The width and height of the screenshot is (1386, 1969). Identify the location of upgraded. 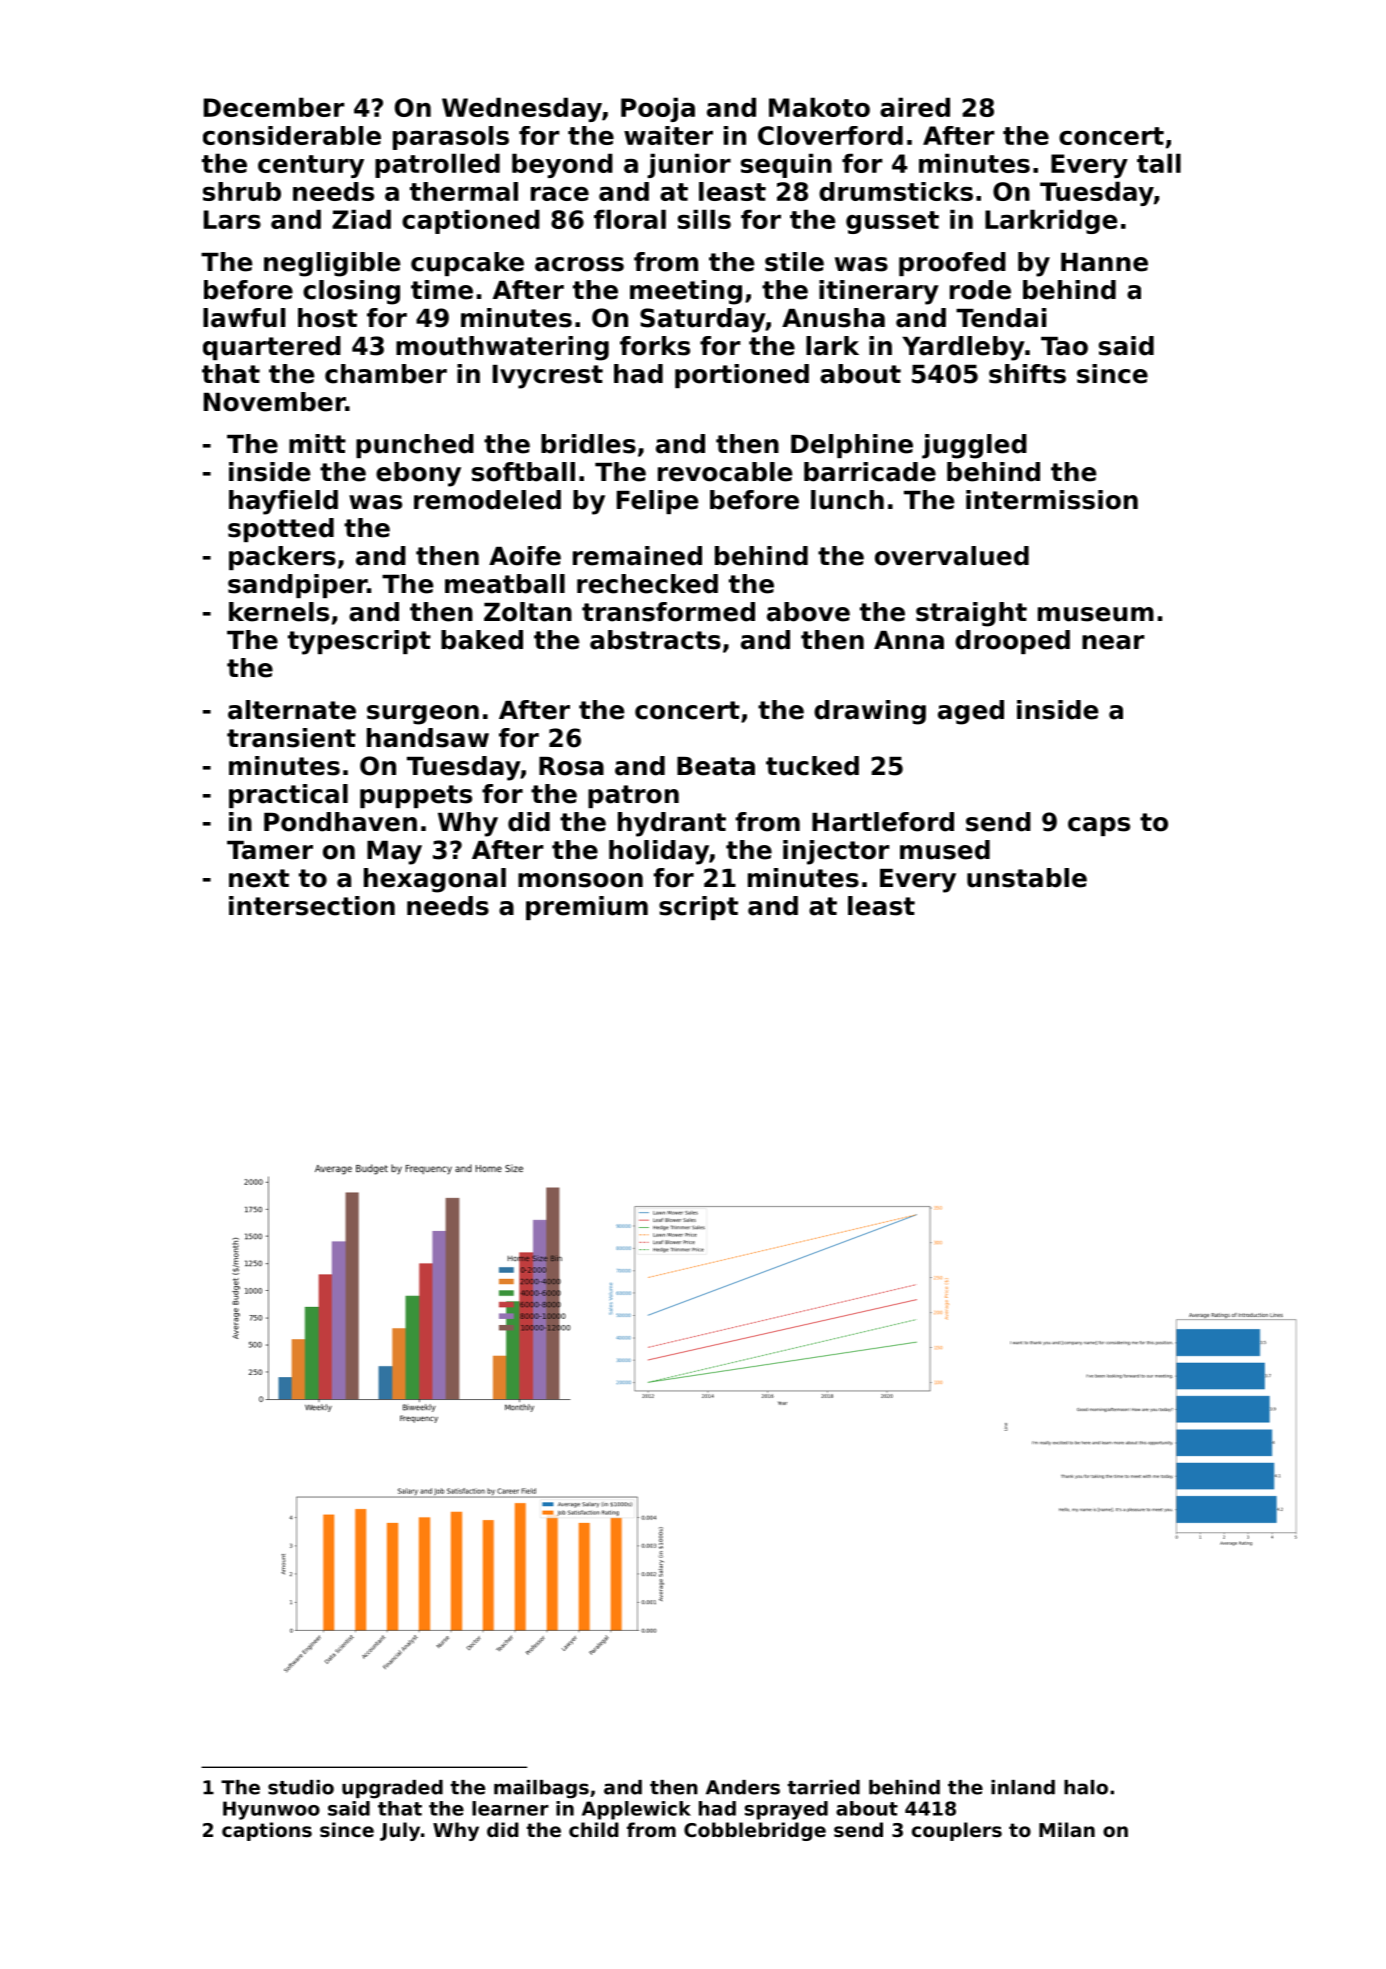
(392, 1789).
